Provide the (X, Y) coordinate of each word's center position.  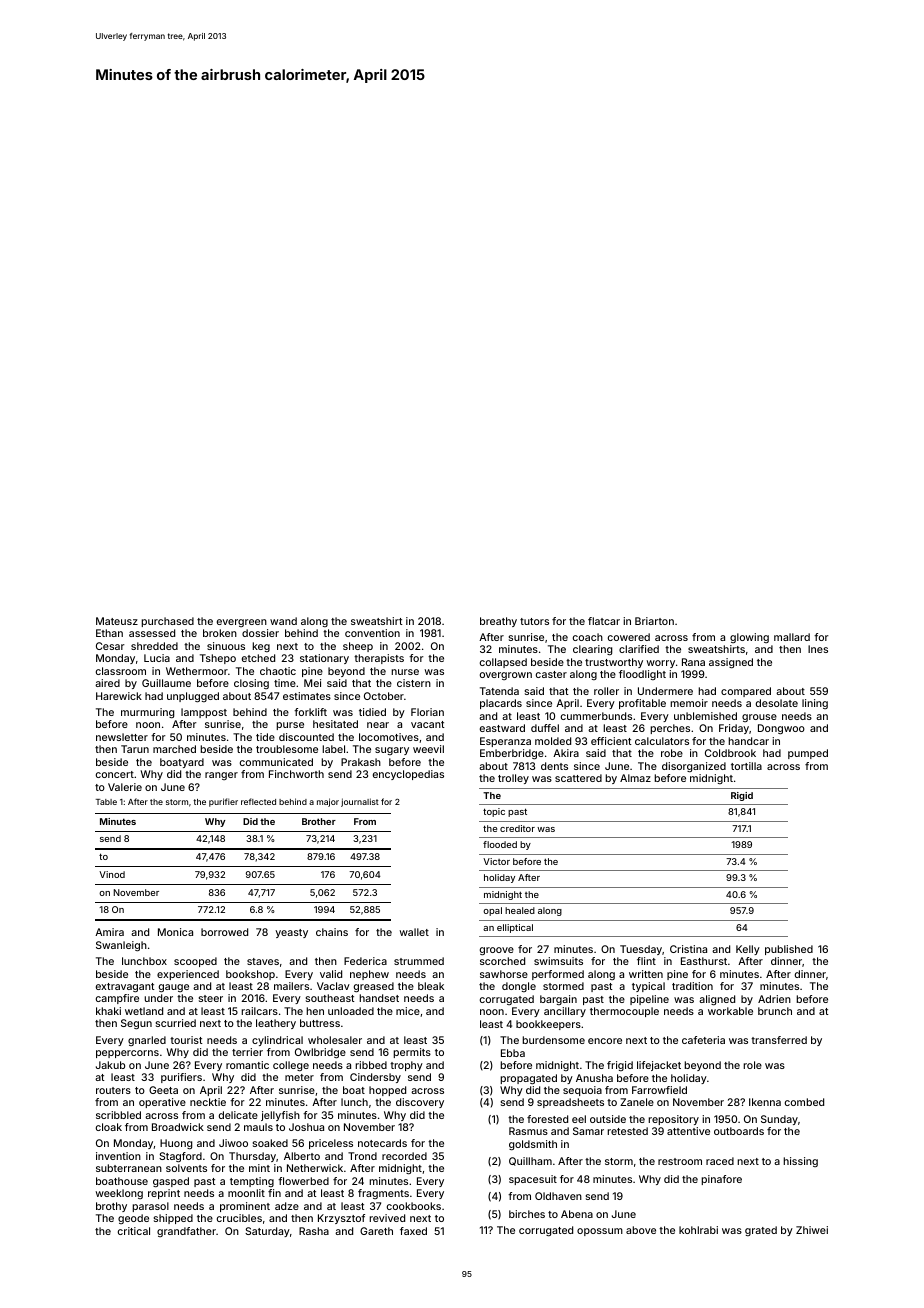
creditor (517, 828)
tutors (534, 621)
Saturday (267, 1232)
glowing (749, 638)
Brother (319, 821)
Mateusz (117, 621)
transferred (779, 1040)
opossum (600, 1232)
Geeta (163, 1090)
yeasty (291, 933)
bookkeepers (548, 1025)
